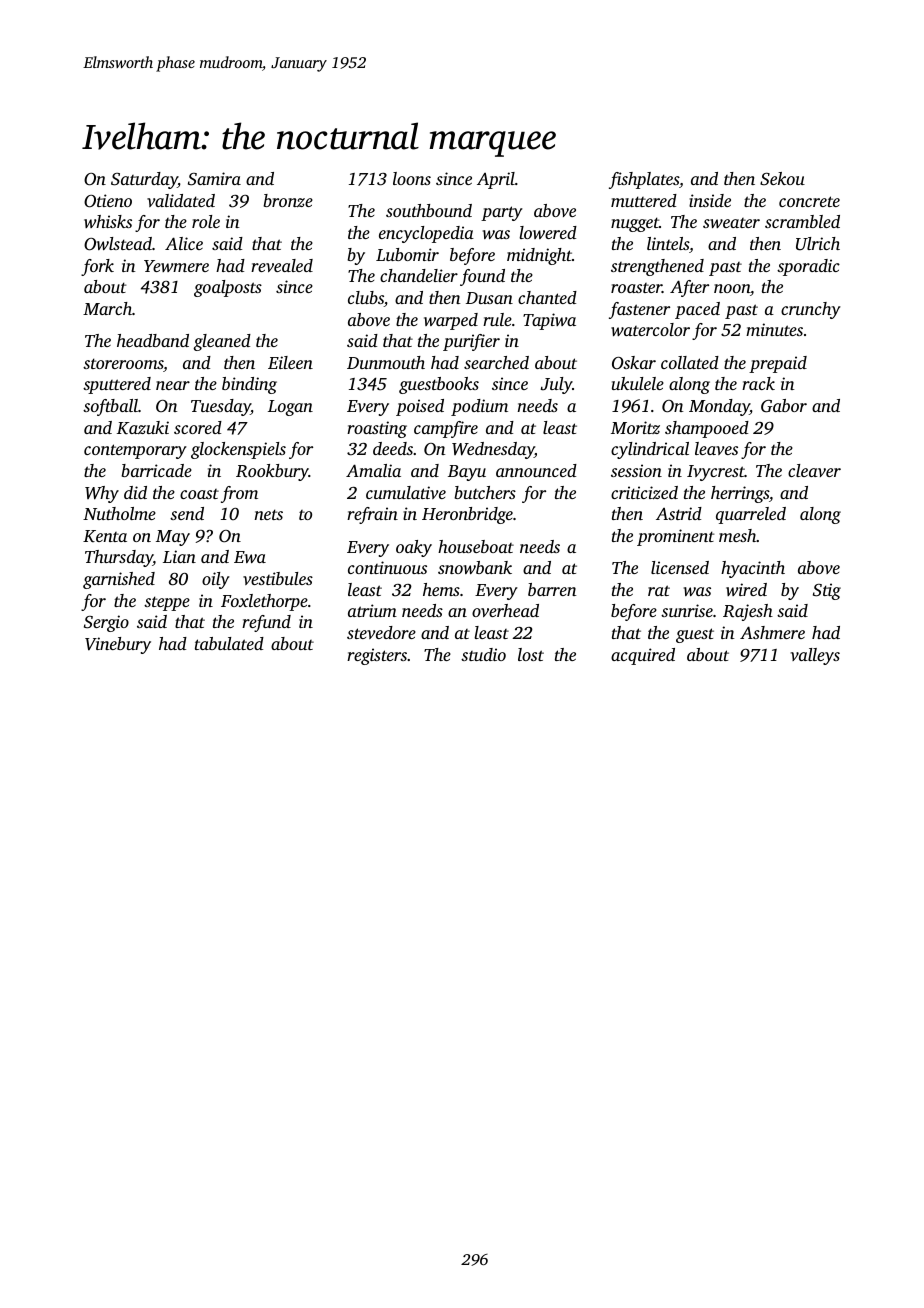 This screenshot has width=924, height=1308. I want to click on loons, so click(412, 178).
